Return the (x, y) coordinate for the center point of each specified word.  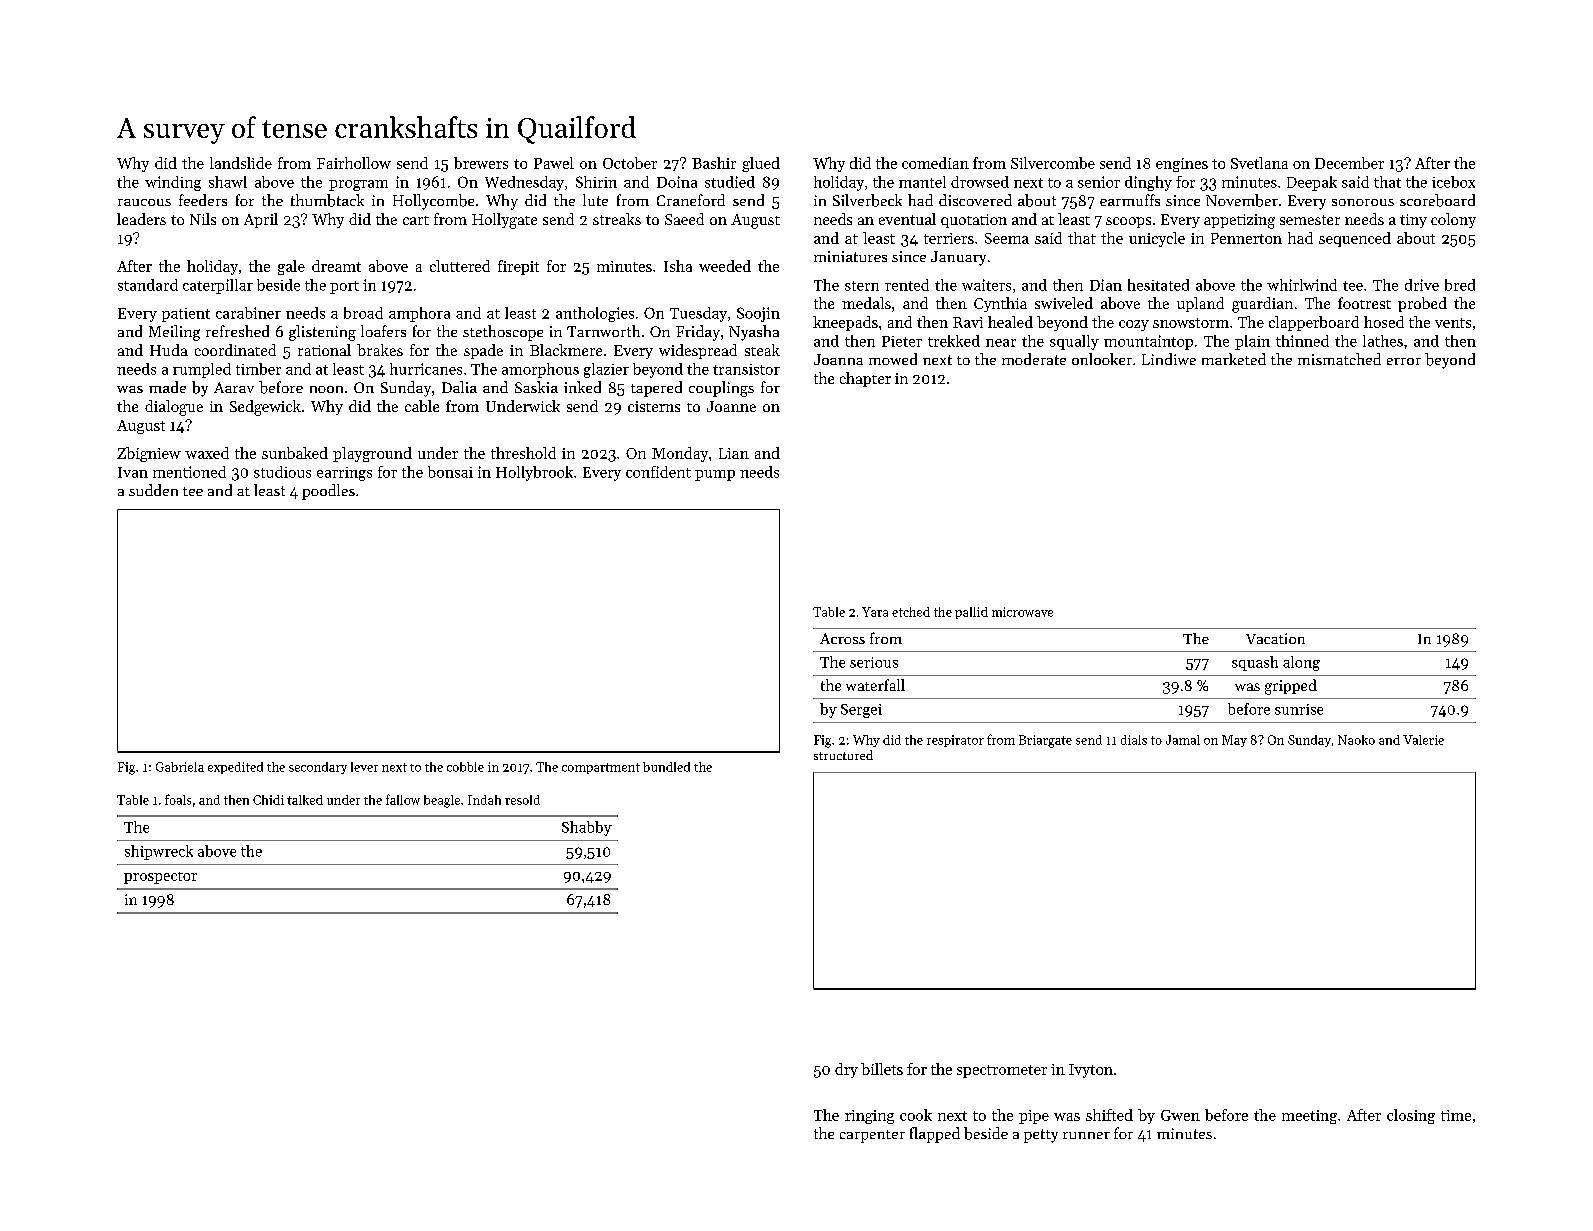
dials (1134, 740)
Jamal (1183, 740)
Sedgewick (265, 408)
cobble (465, 767)
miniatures (850, 256)
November (1242, 200)
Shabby (587, 828)
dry (846, 1070)
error (1404, 361)
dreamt (336, 266)
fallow (403, 799)
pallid (971, 613)
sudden (153, 490)
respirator (955, 741)
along (1301, 663)
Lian (734, 453)
